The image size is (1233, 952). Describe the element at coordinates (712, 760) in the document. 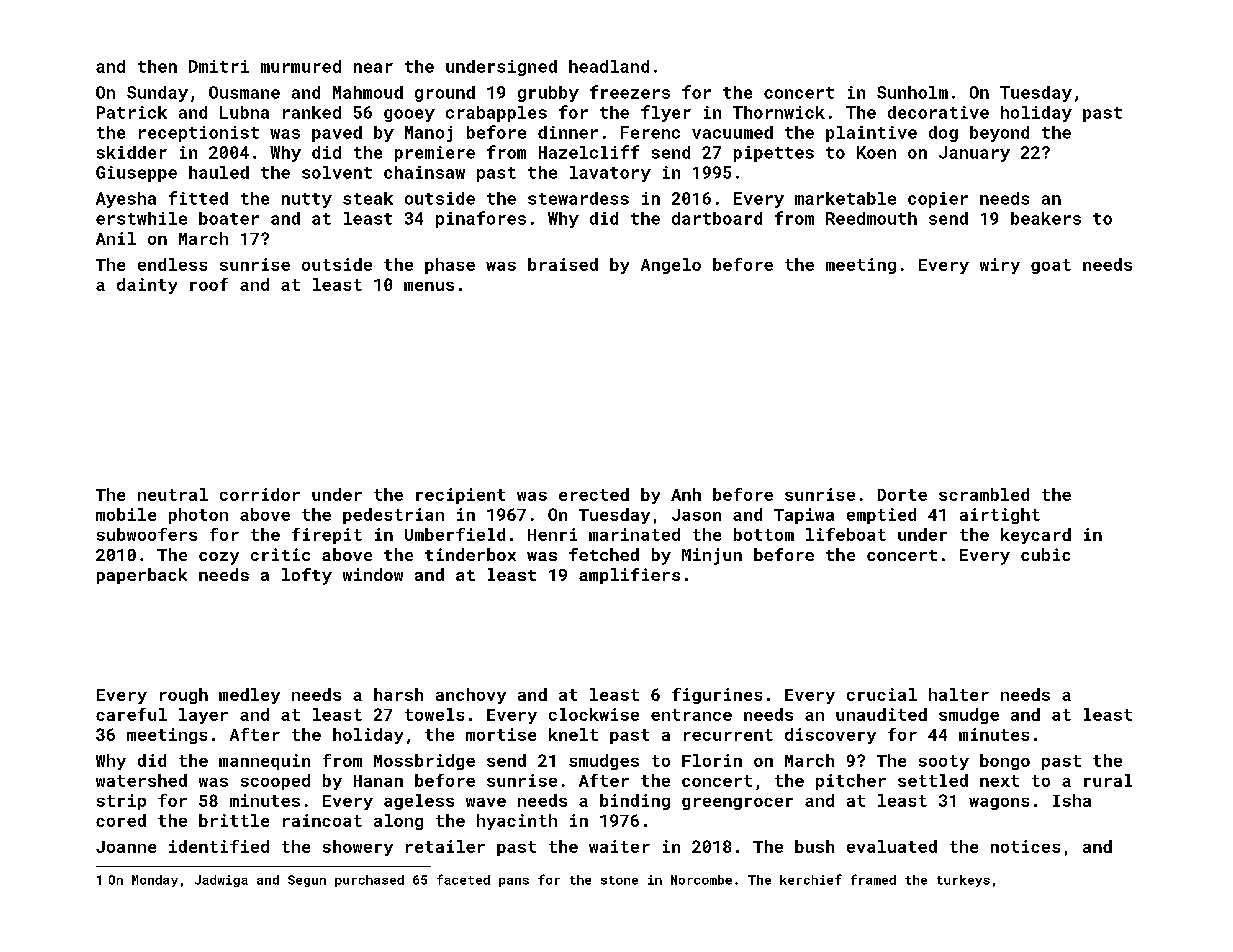

I see `Florin` at that location.
